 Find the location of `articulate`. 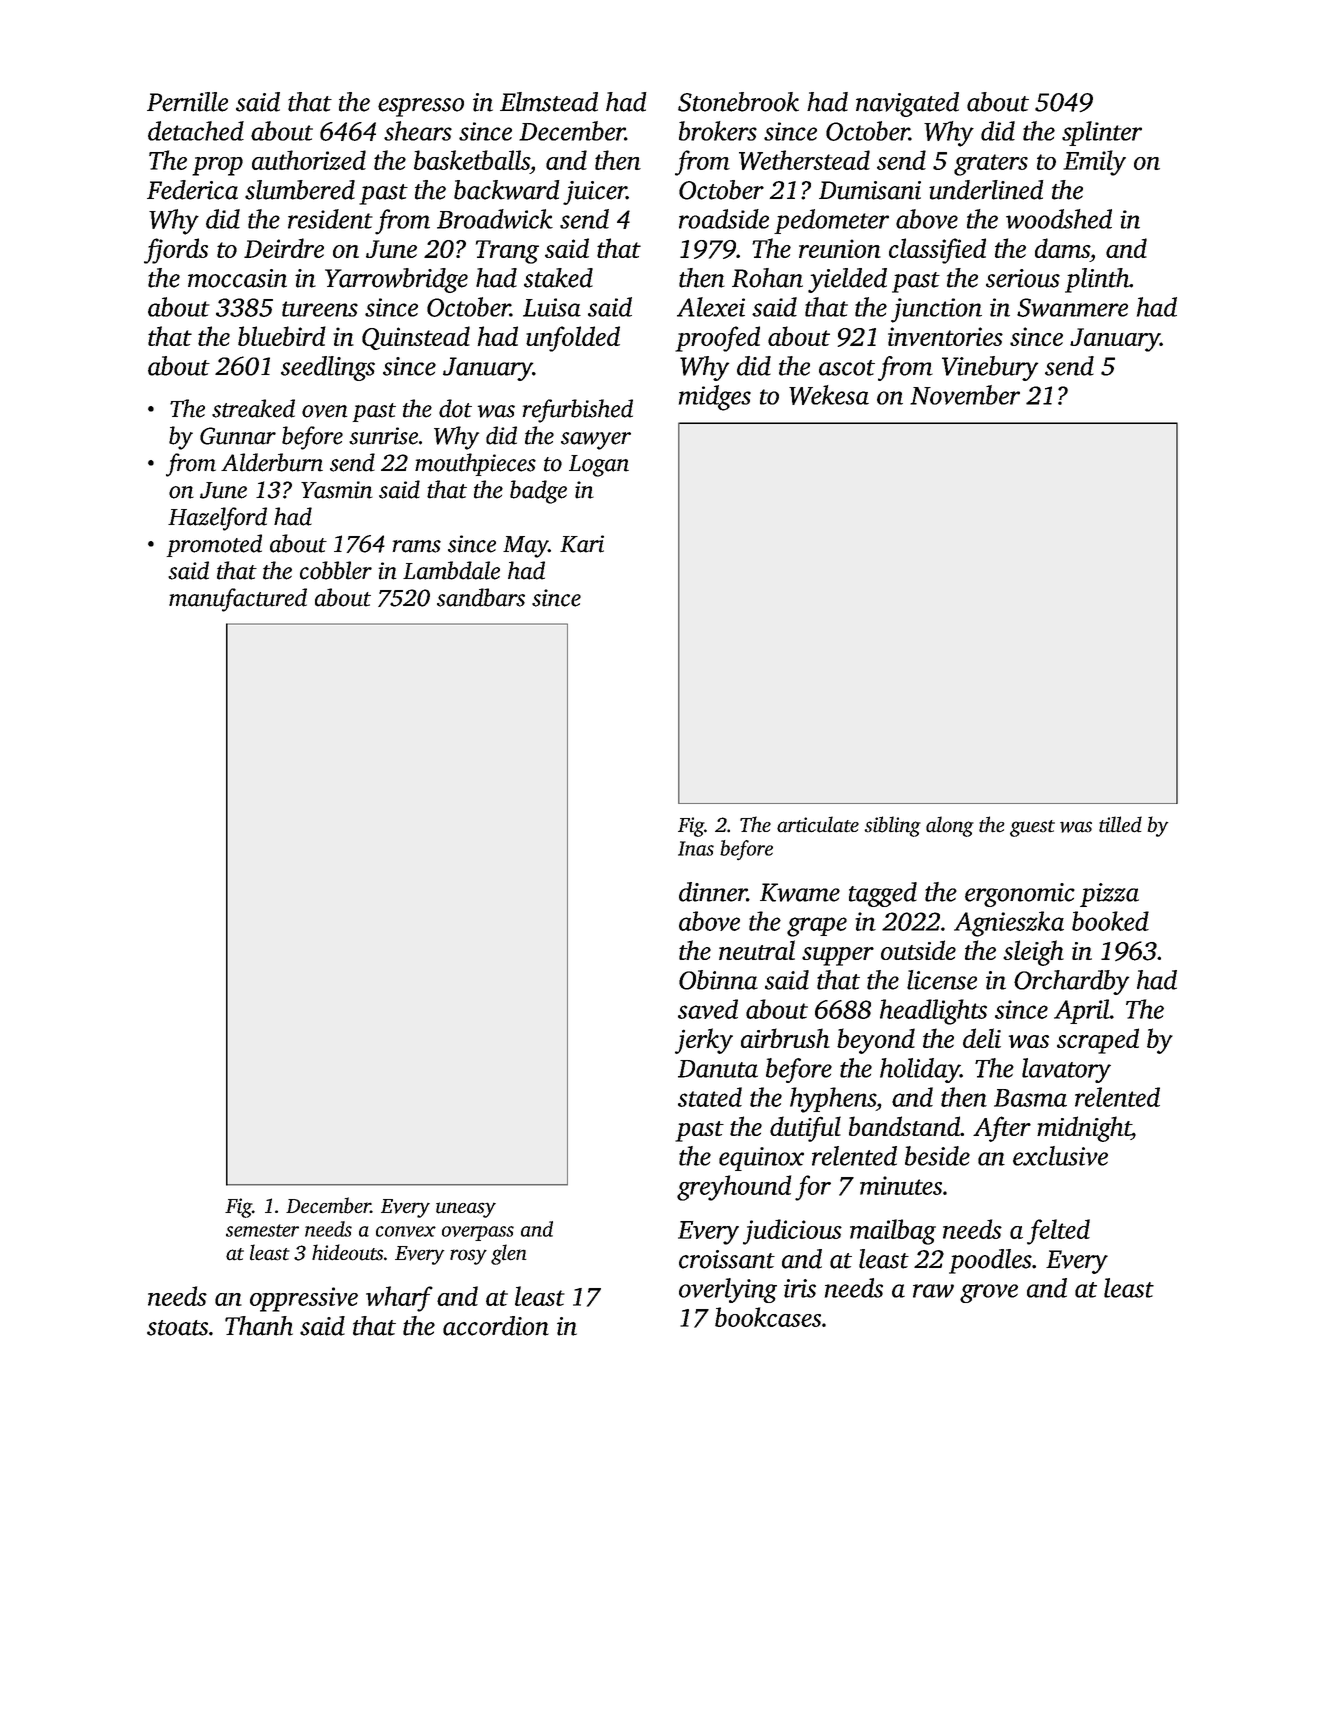

articulate is located at coordinates (818, 824).
